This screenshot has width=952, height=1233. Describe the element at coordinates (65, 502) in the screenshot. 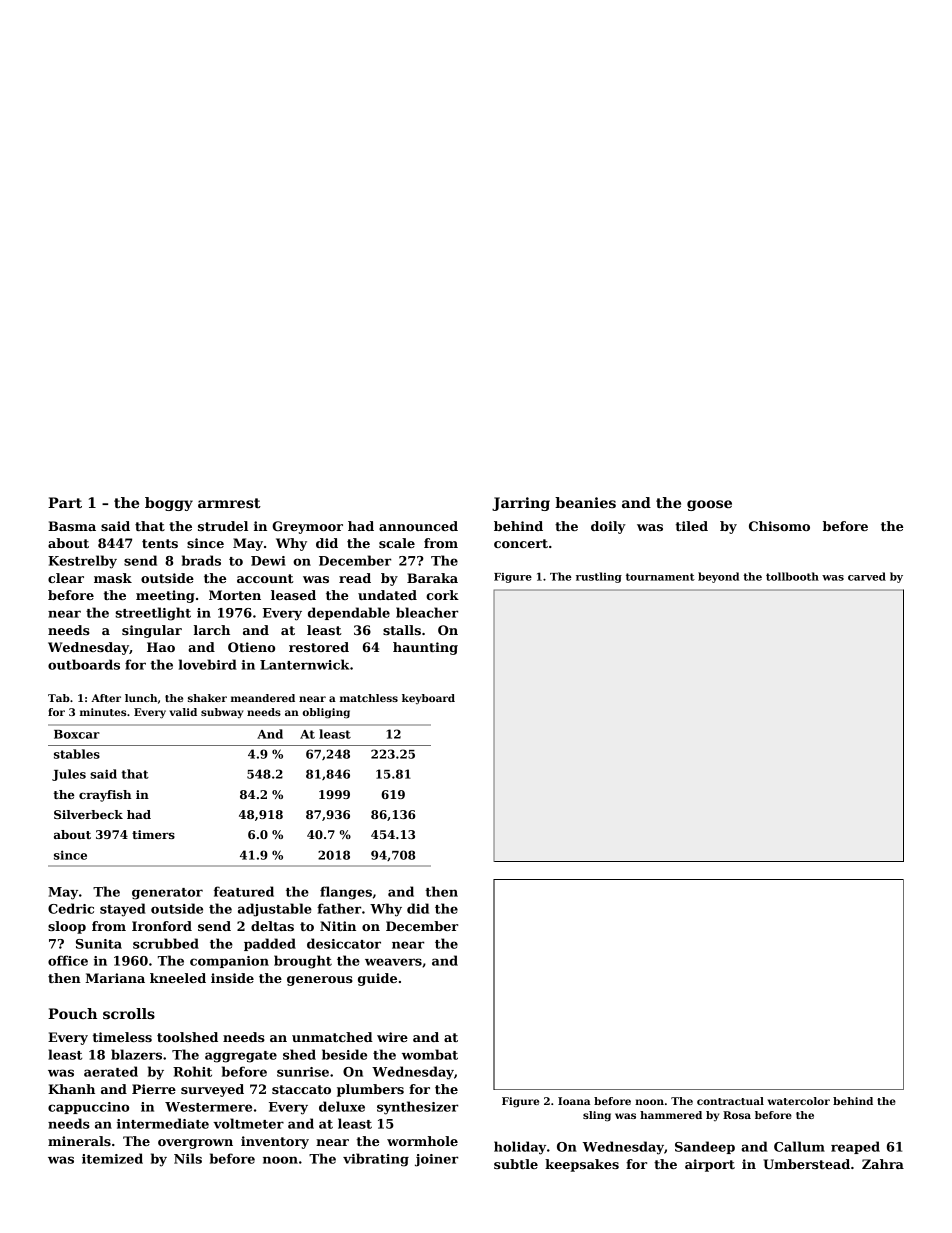

I see `Part` at that location.
